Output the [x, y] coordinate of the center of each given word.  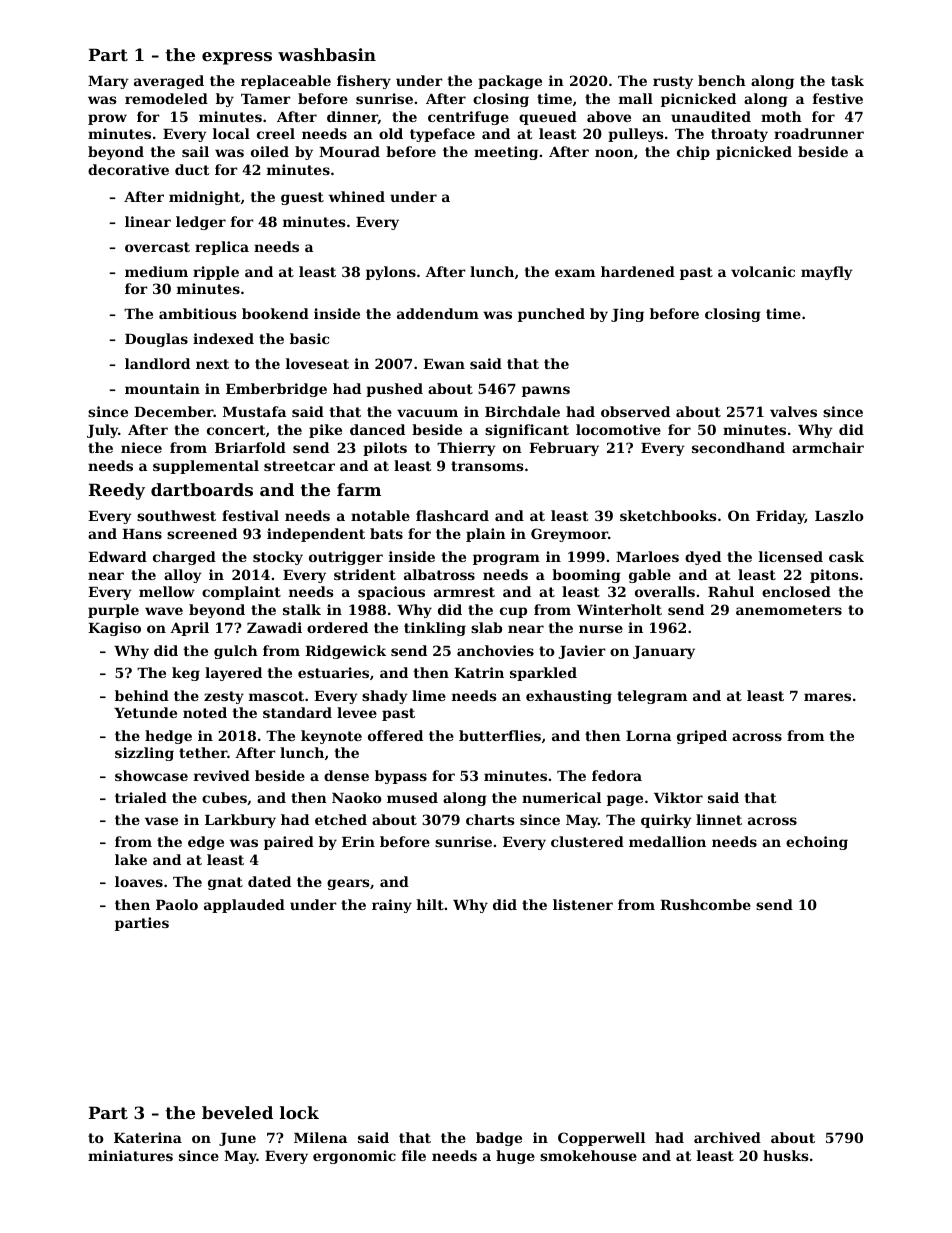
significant [527, 431]
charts [490, 819]
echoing [817, 843]
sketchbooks [668, 515]
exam [575, 273]
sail [195, 151]
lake [131, 859]
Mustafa [254, 411]
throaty [739, 135]
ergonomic [354, 1157]
